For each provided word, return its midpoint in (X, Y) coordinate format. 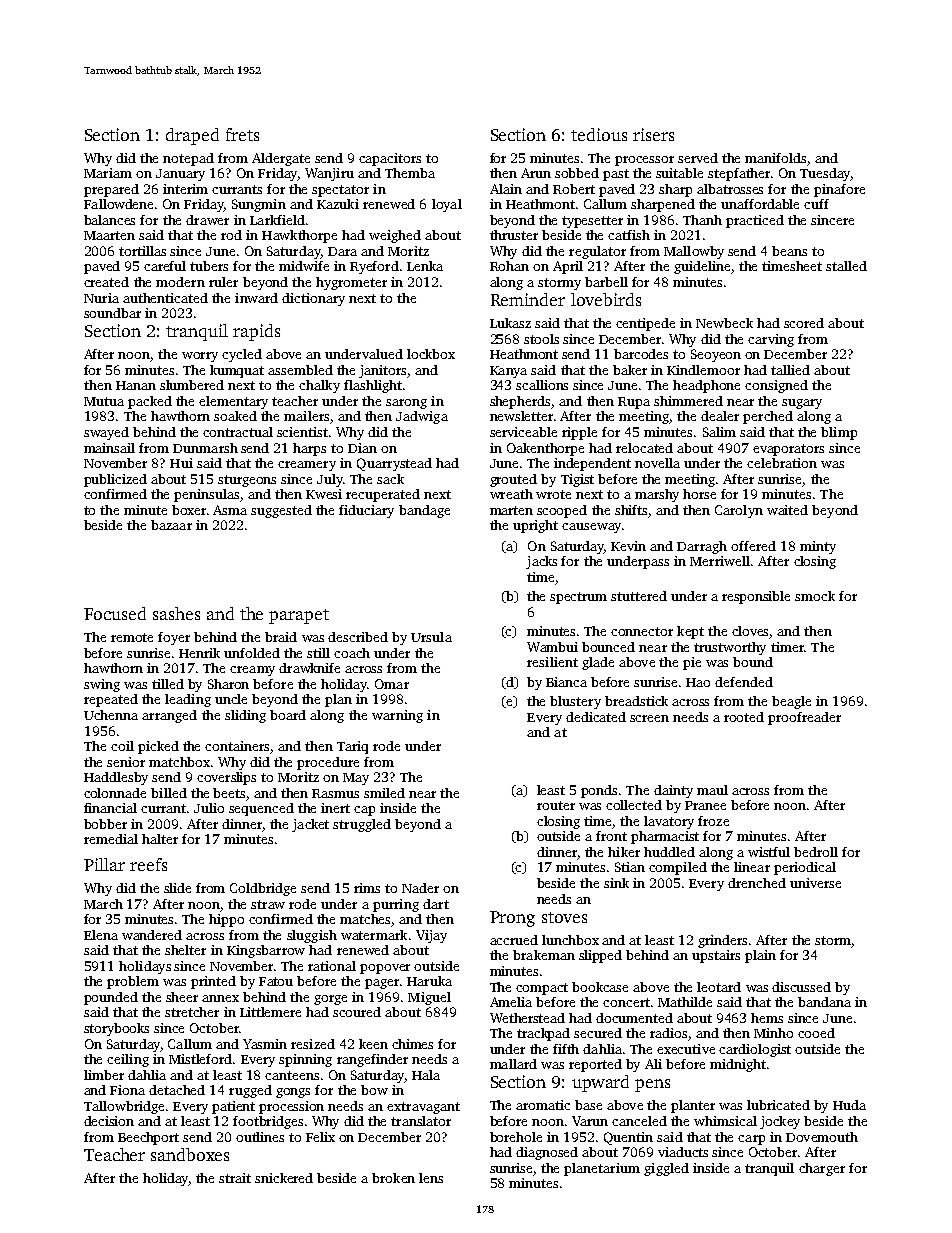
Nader (420, 888)
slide (177, 888)
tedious (599, 134)
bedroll (816, 852)
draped (192, 136)
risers (653, 134)
